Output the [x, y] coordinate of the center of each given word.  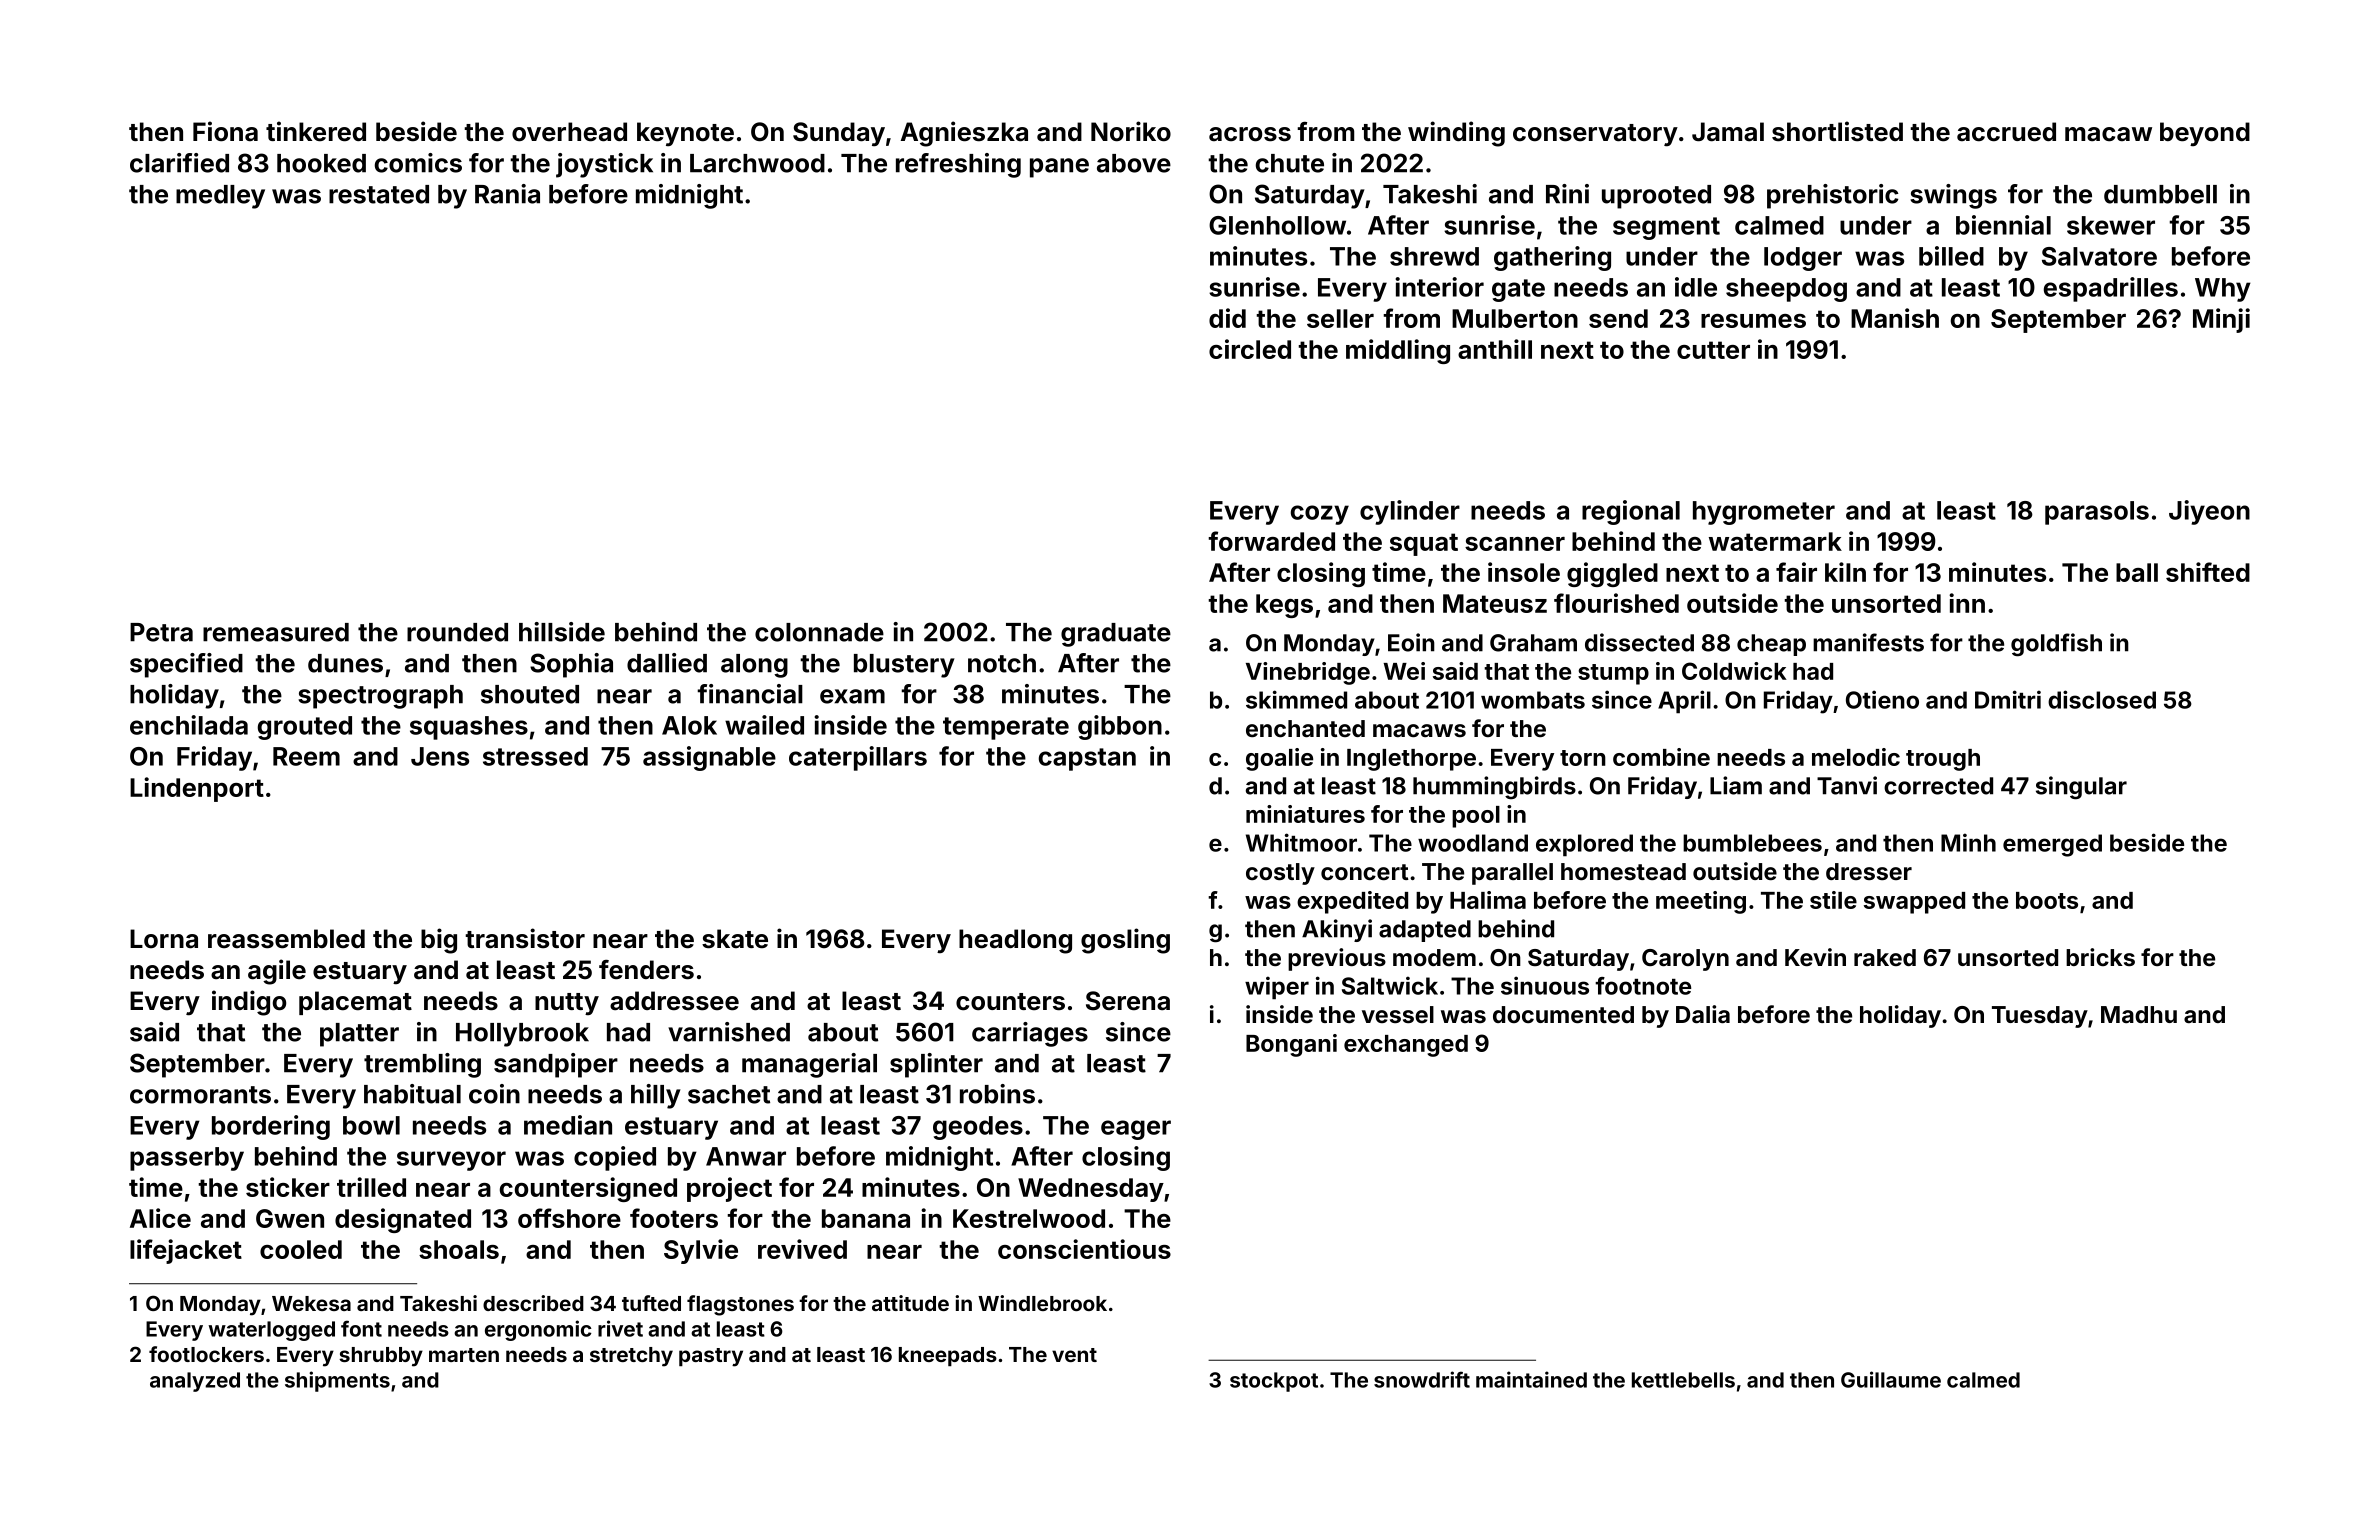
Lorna [164, 939]
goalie [1279, 759]
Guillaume [1891, 1379]
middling [1398, 351]
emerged [2052, 845]
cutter [1713, 350]
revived [802, 1249]
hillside [562, 632]
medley [220, 197]
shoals [459, 1249]
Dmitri [2008, 699]
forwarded [1271, 541]
